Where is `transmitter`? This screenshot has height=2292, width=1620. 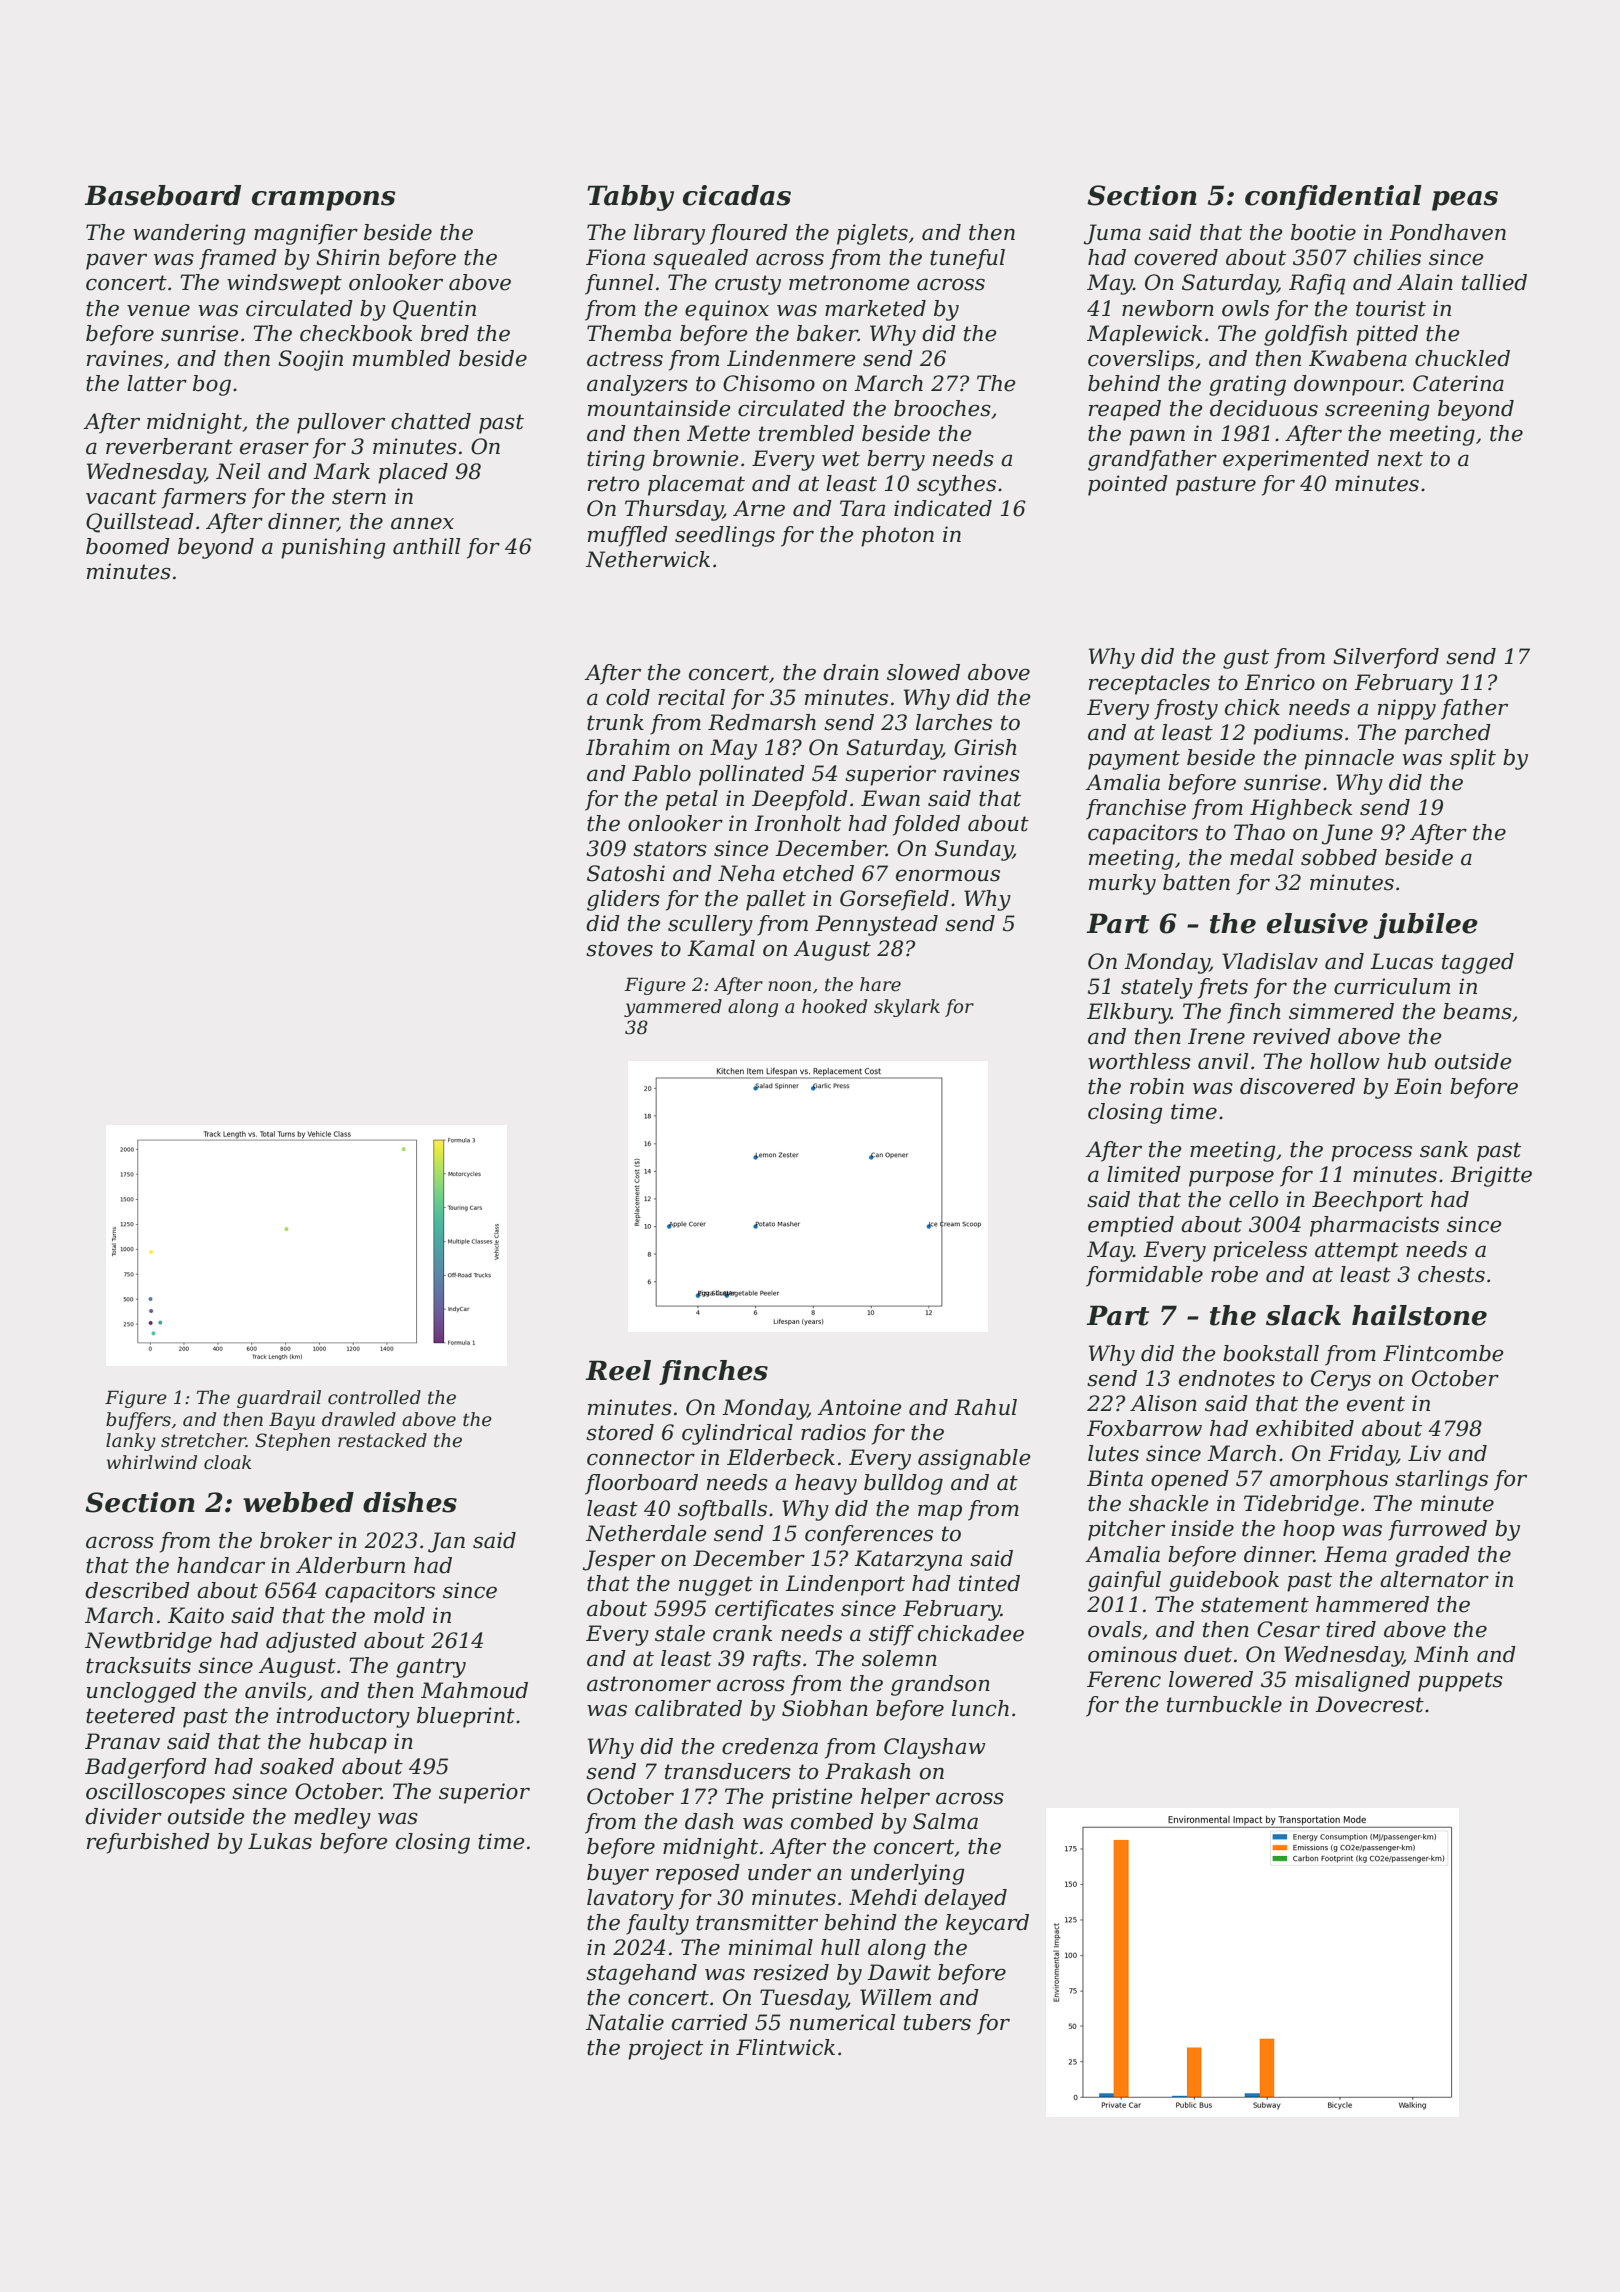
transmitter is located at coordinates (757, 1922).
